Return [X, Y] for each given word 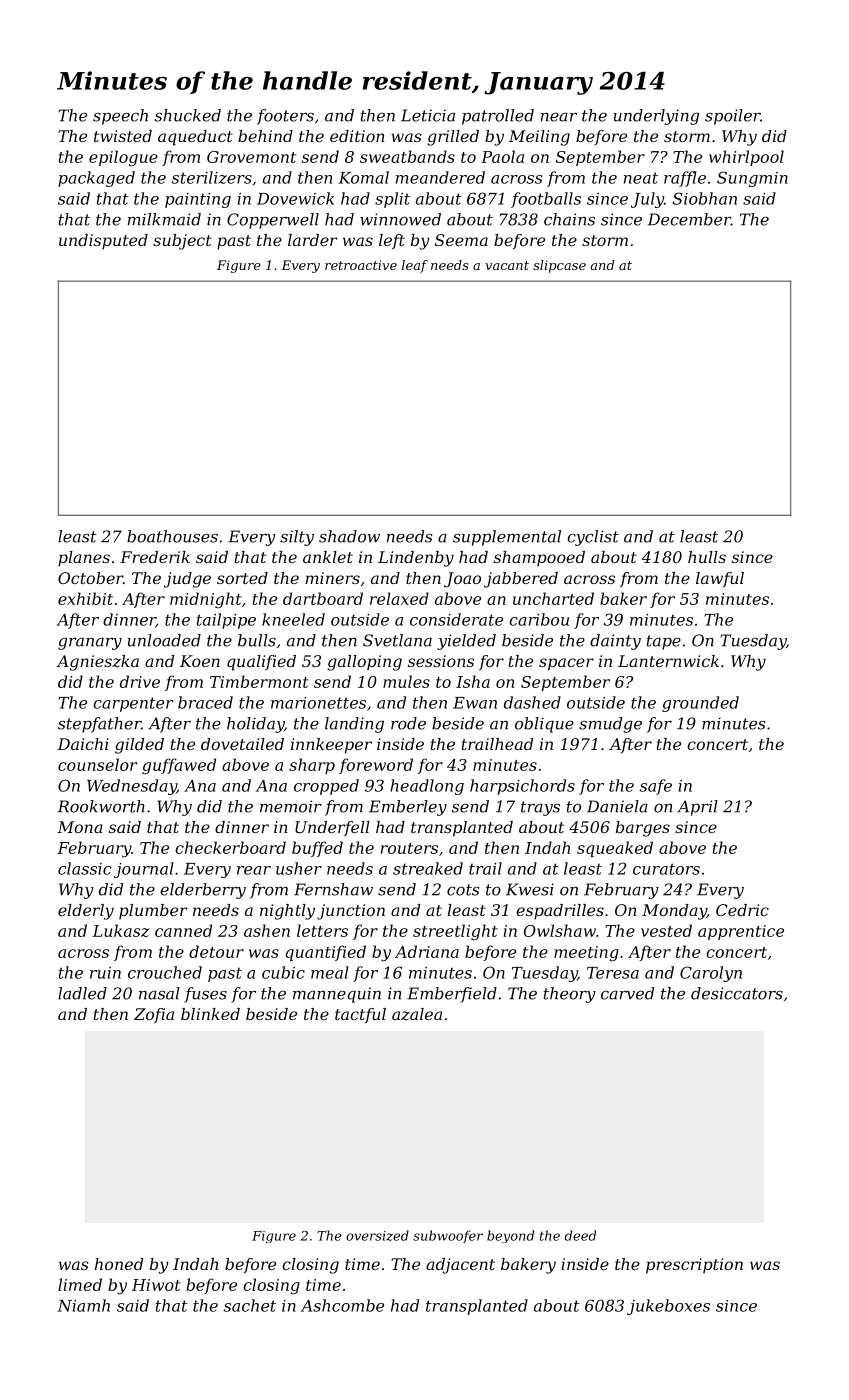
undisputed [103, 242]
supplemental [507, 538]
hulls [707, 557]
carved [627, 993]
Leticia [428, 115]
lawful [720, 579]
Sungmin [752, 179]
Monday [674, 912]
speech [120, 117]
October [90, 578]
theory [570, 995]
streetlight [455, 932]
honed [119, 1264]
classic [84, 868]
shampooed [539, 559]
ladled [82, 993]
